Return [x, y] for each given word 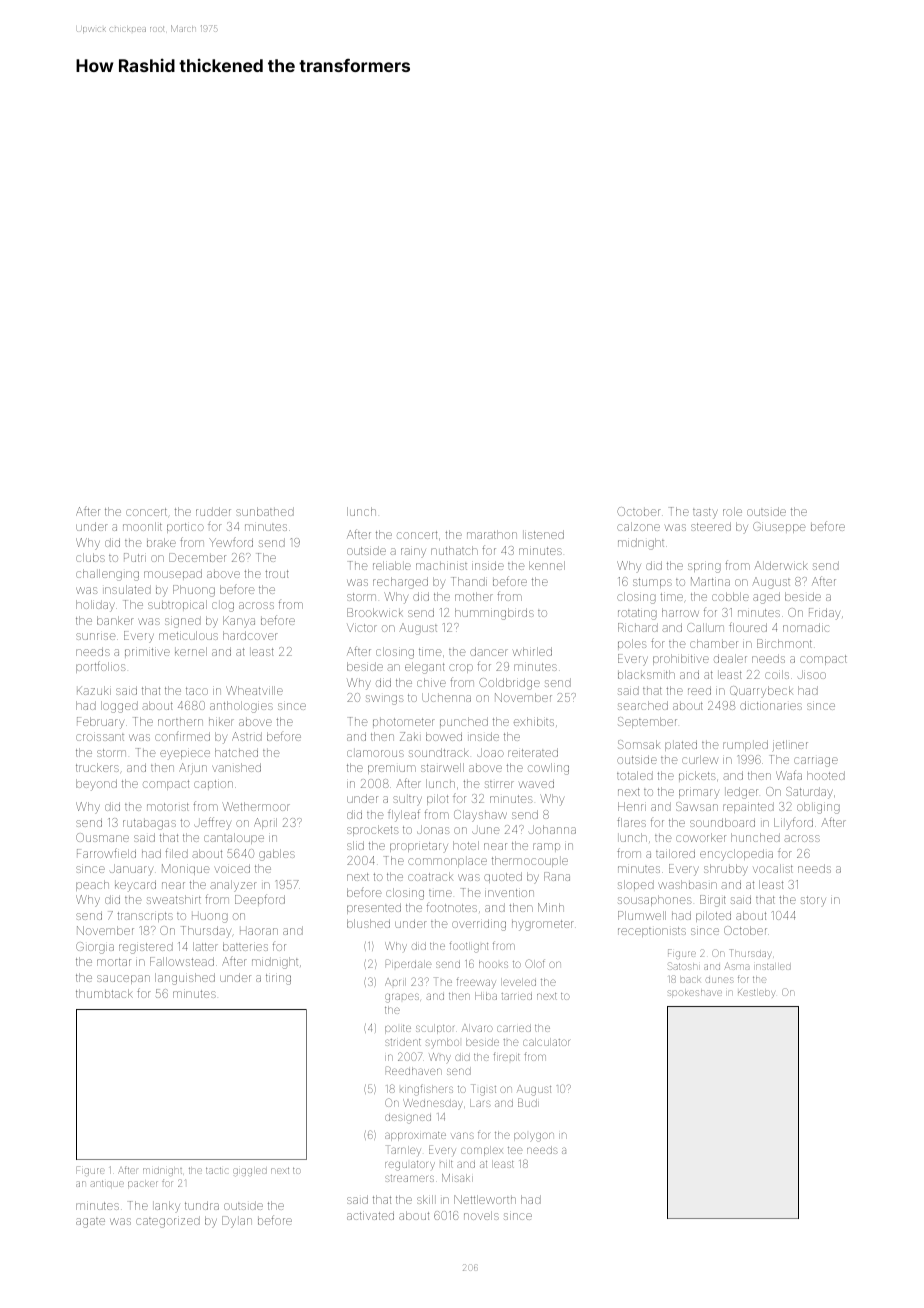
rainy [413, 553]
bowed [444, 736]
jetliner [790, 746]
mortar [114, 962]
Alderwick [781, 565]
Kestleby [756, 993]
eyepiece [185, 755]
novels [481, 1215]
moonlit [142, 526]
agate [90, 1223]
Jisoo [812, 674]
